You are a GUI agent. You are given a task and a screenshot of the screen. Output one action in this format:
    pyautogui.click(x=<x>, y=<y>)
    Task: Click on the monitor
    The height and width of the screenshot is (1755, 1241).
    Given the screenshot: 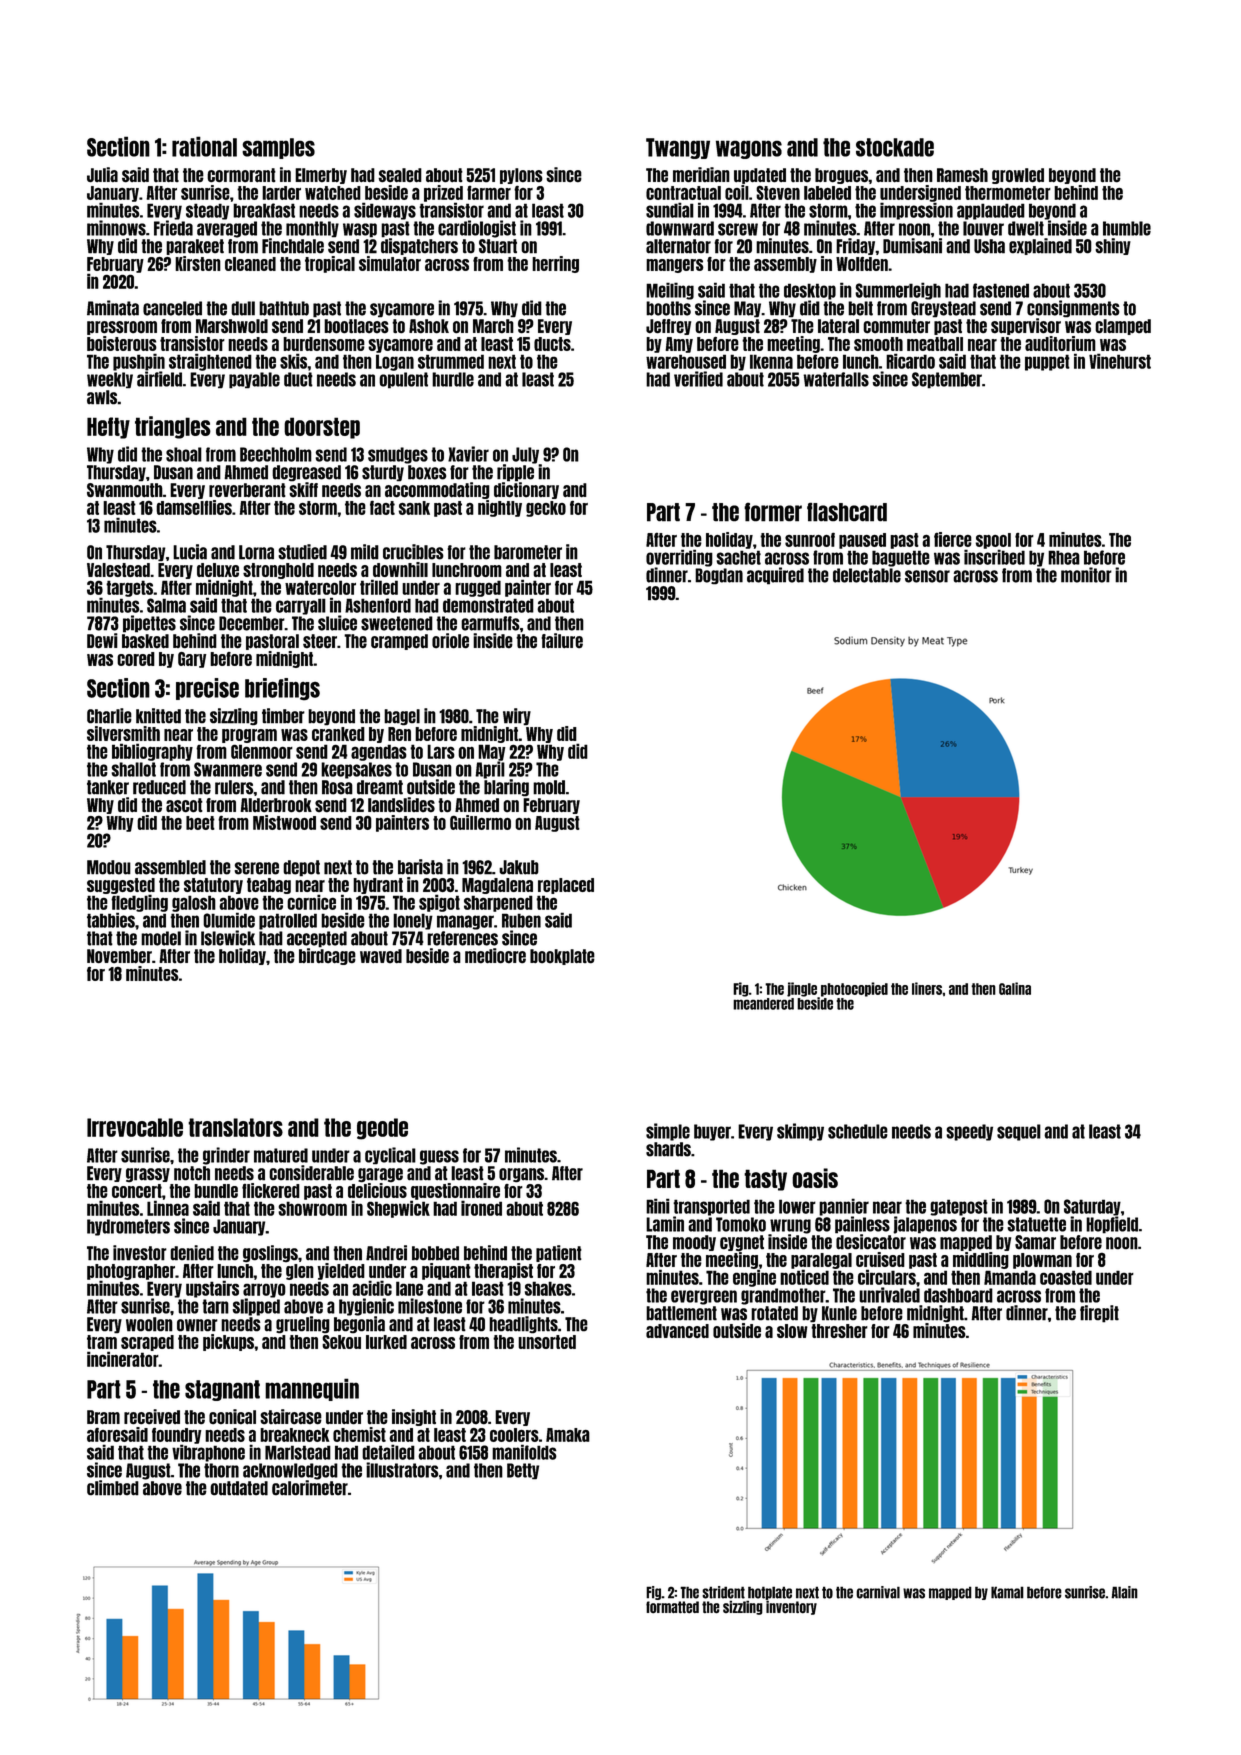 What is the action you would take?
    pyautogui.click(x=1086, y=575)
